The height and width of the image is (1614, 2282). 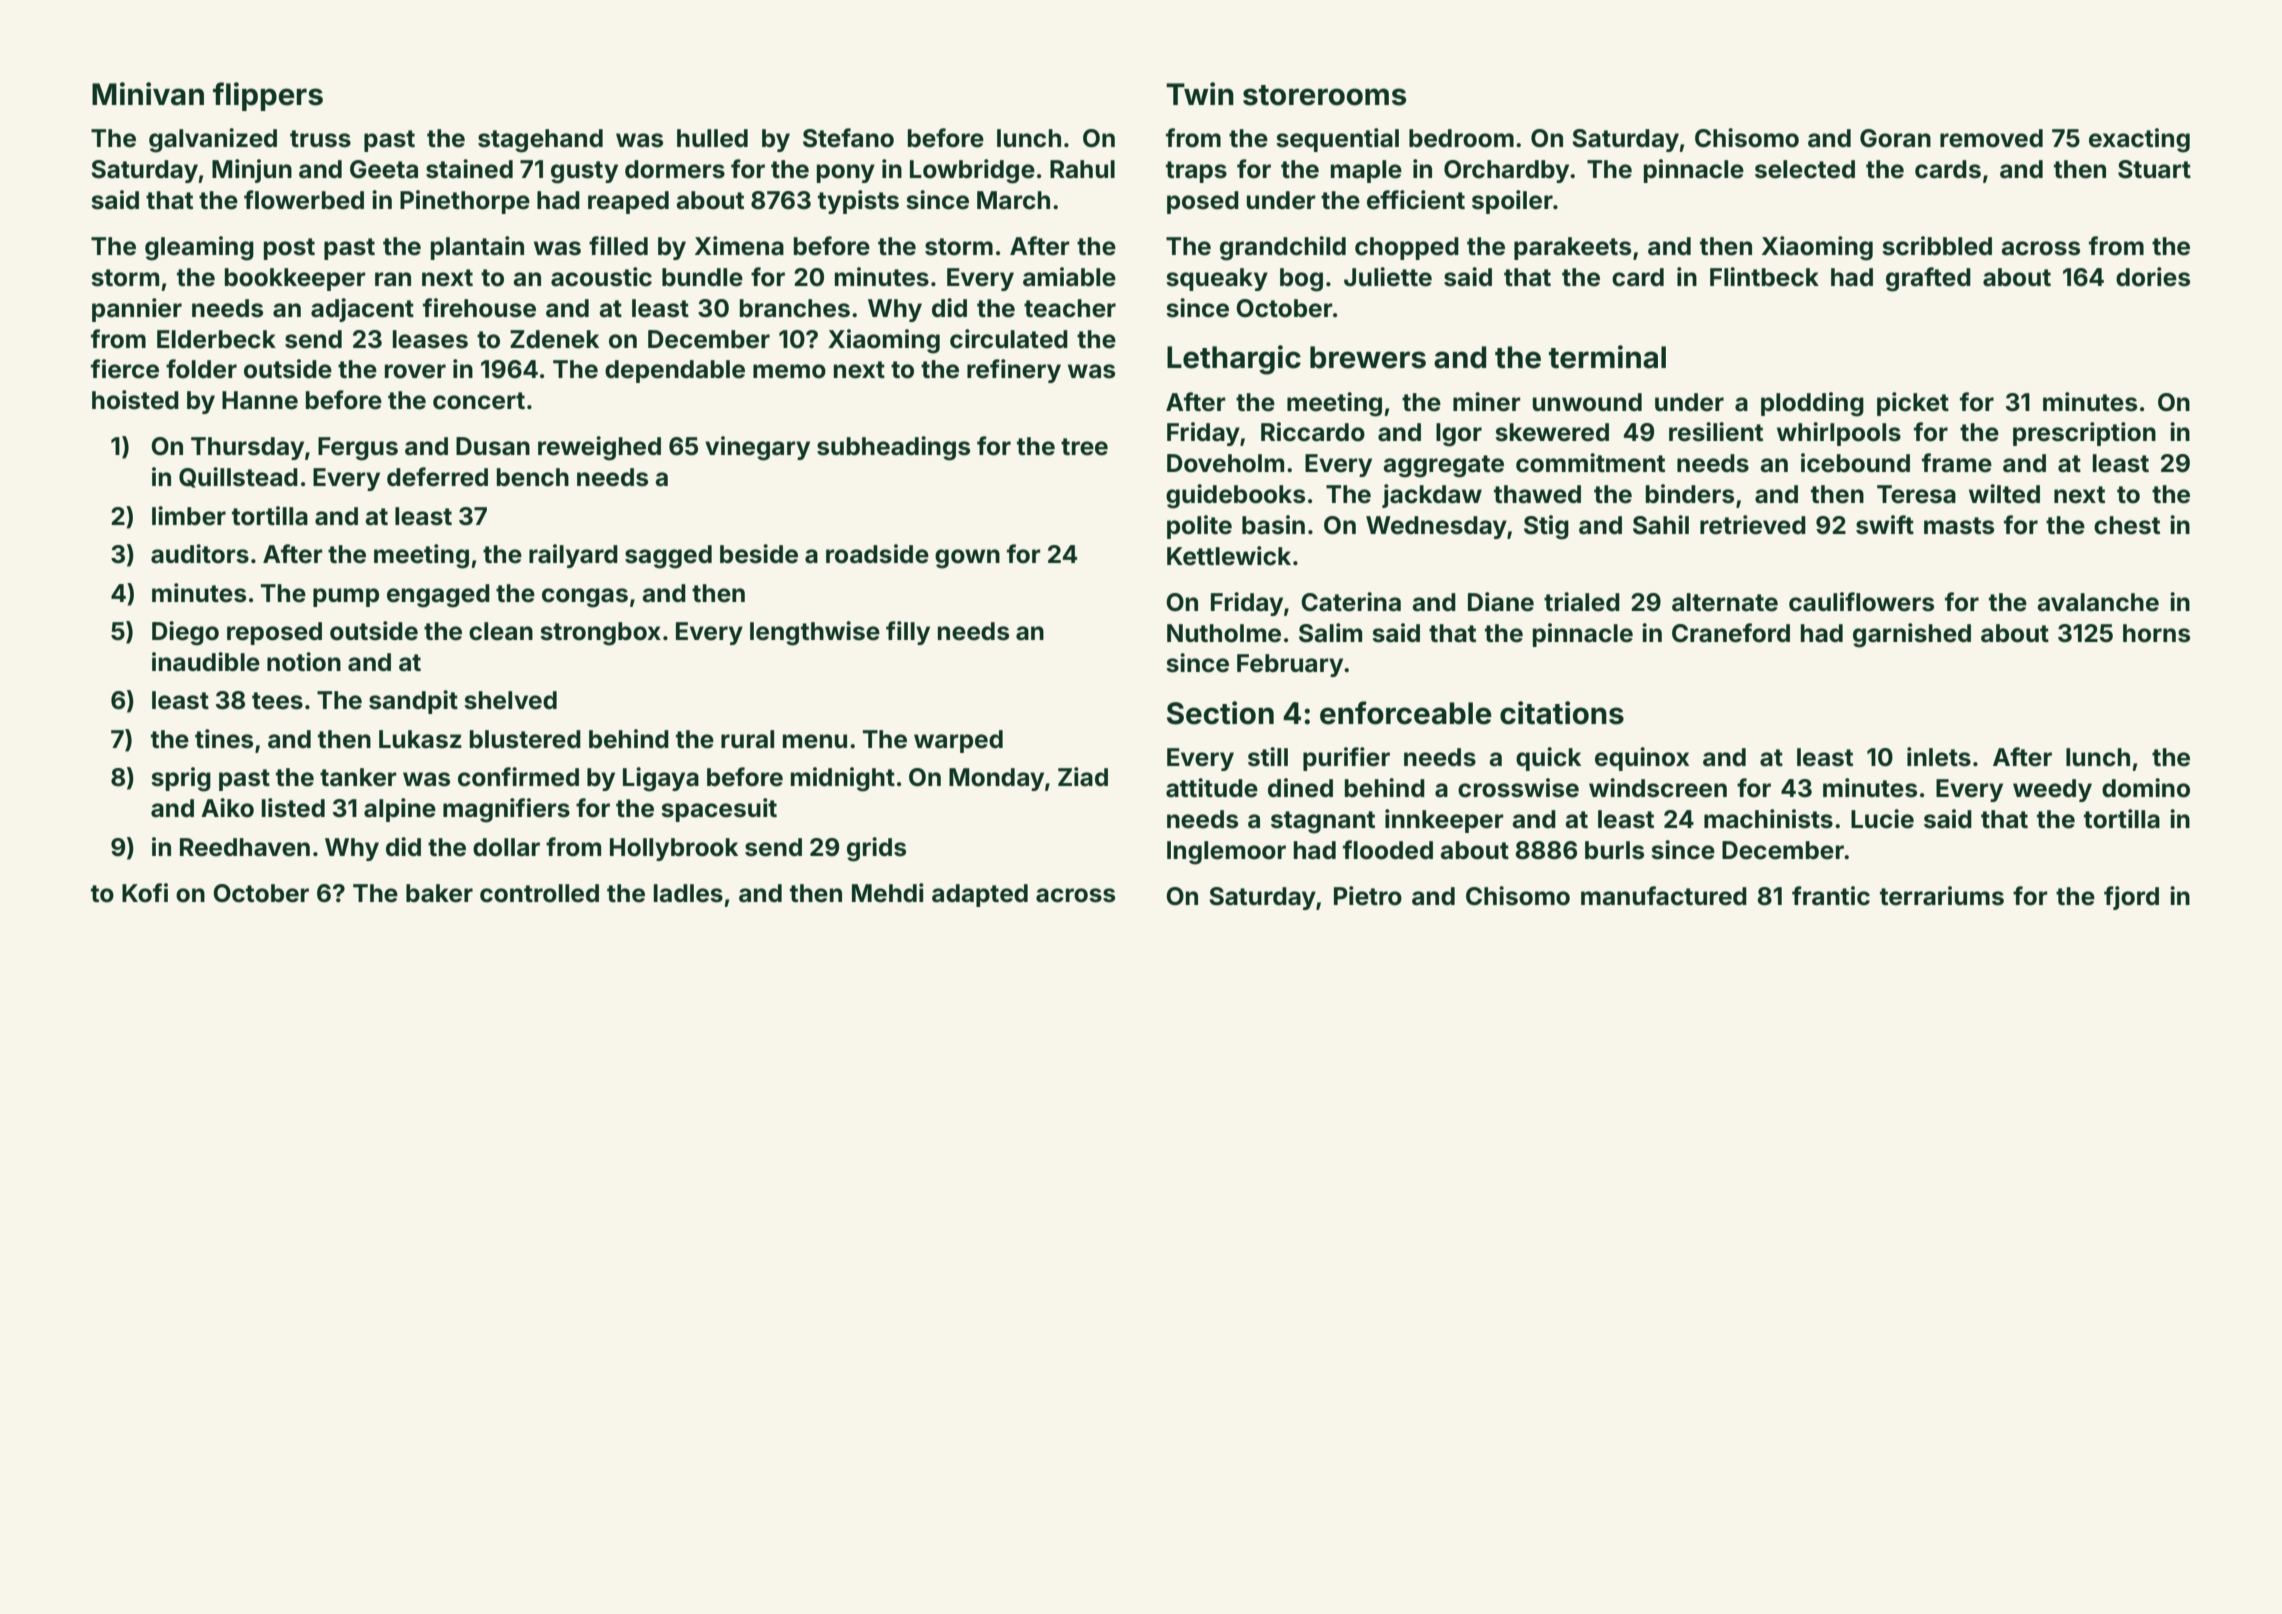 What do you see at coordinates (1368, 896) in the image?
I see `Pietro` at bounding box center [1368, 896].
